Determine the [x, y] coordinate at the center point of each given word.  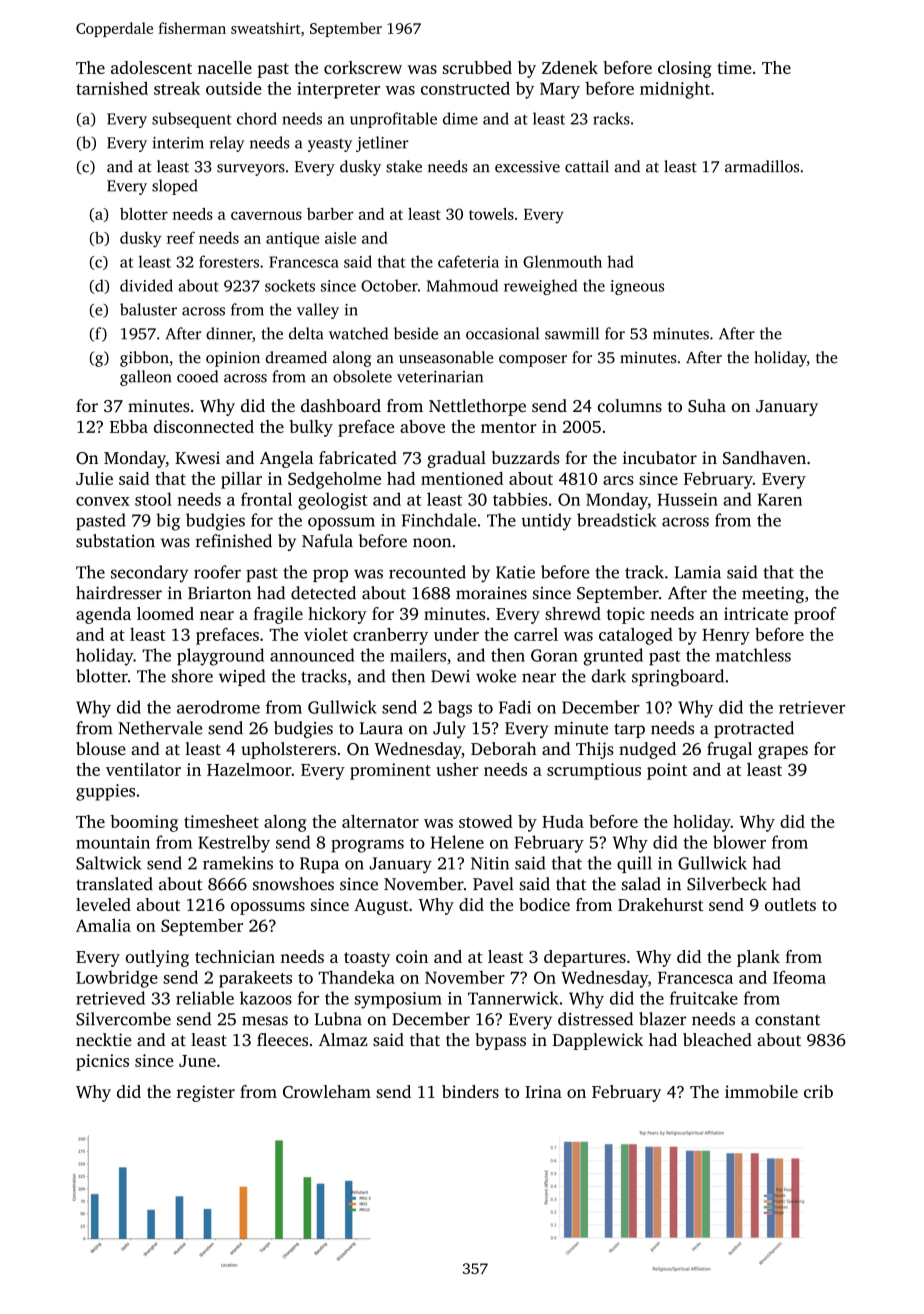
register [206, 1093]
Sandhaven [764, 458]
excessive [527, 167]
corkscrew [363, 67]
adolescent [151, 67]
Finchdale [439, 520]
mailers [418, 655]
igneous [637, 287]
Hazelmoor [249, 769]
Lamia [698, 572]
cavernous [266, 215]
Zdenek [570, 67]
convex [103, 501]
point [667, 771]
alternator [380, 821]
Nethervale [160, 728]
